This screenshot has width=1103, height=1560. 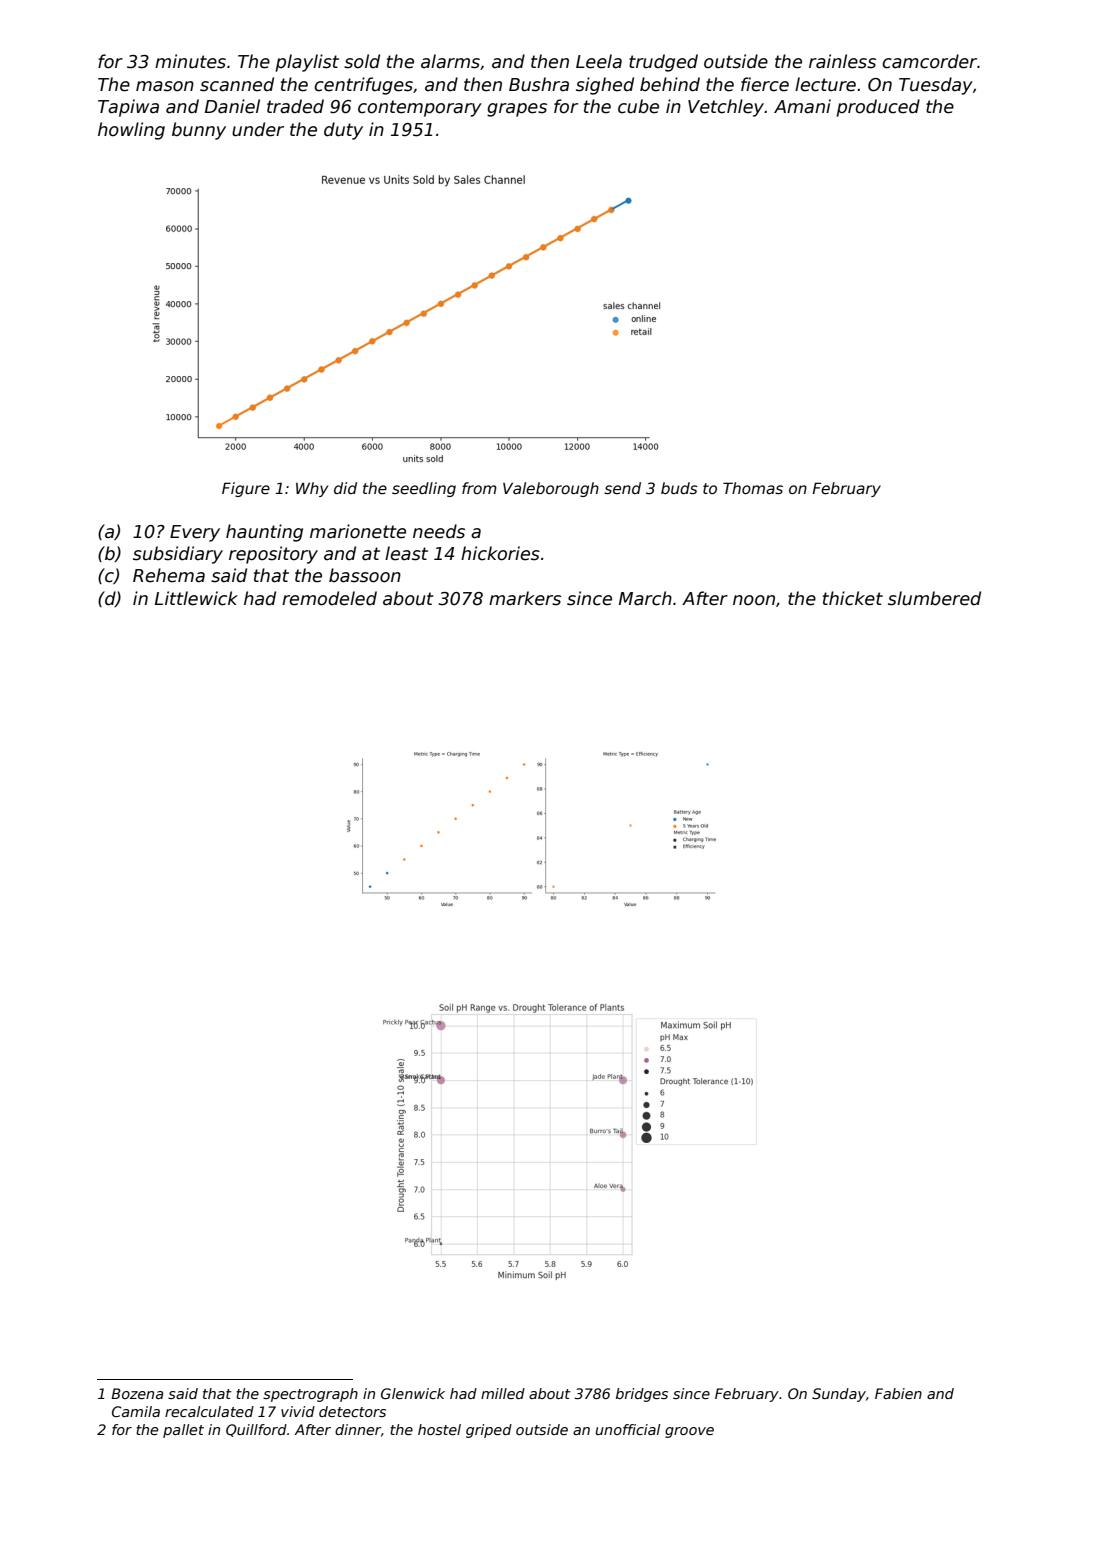 What do you see at coordinates (753, 488) in the screenshot?
I see `Thomas` at bounding box center [753, 488].
